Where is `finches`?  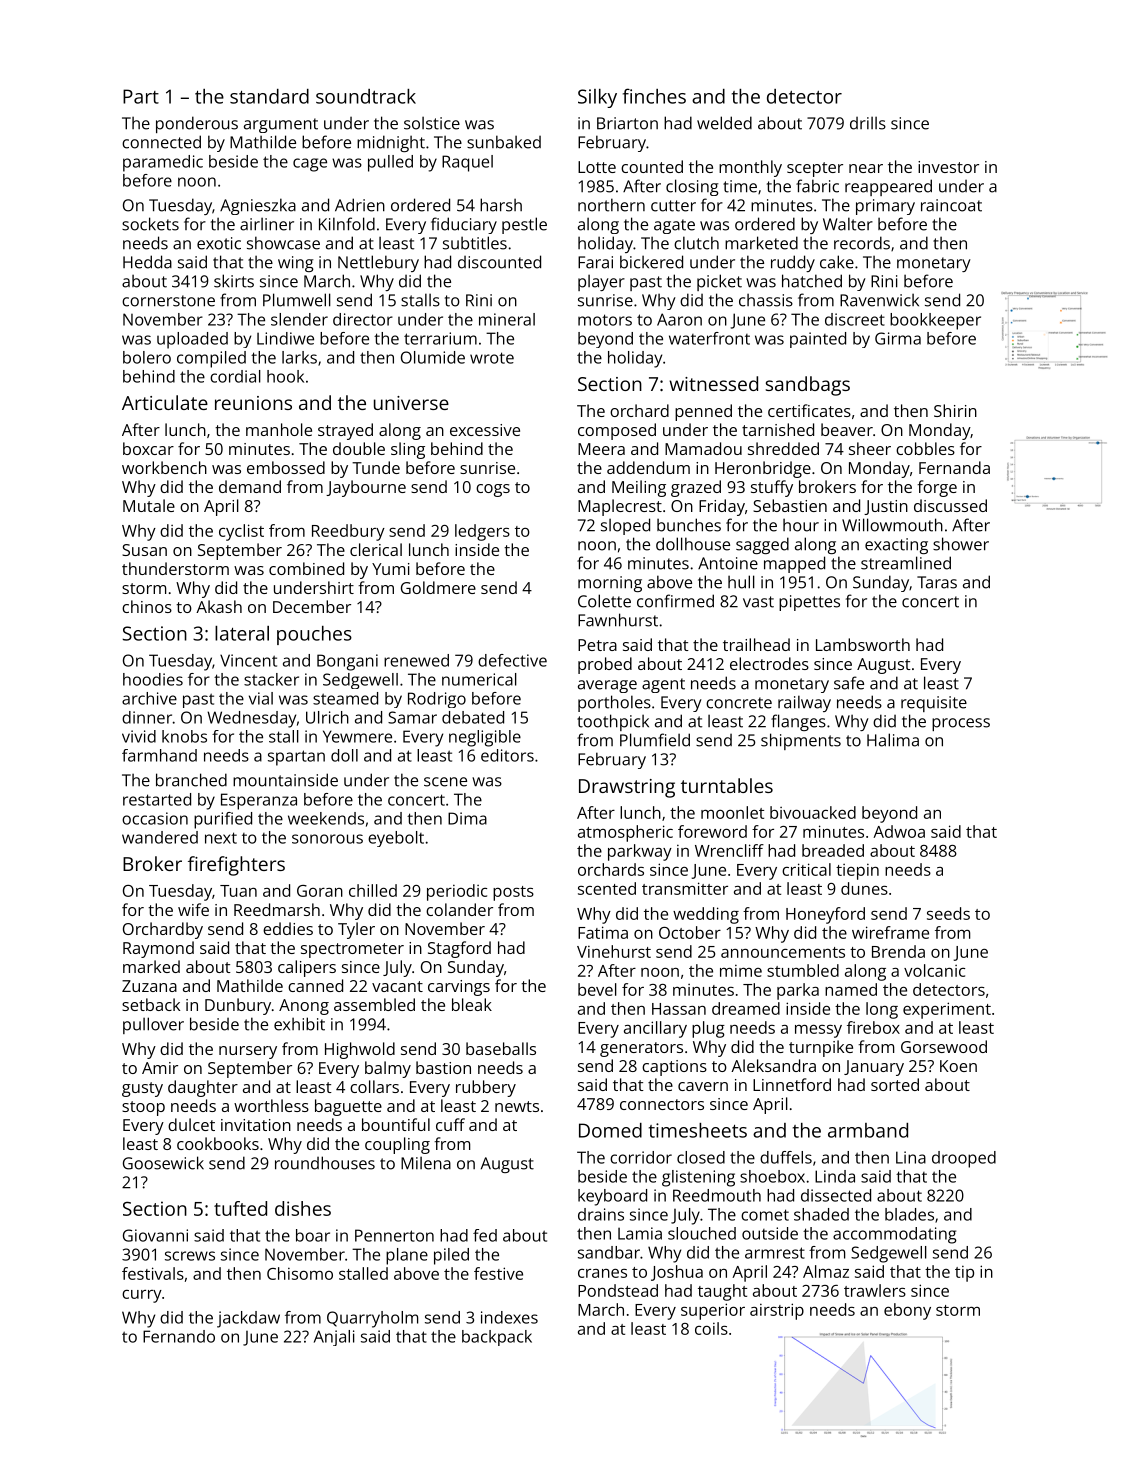 finches is located at coordinates (654, 96).
